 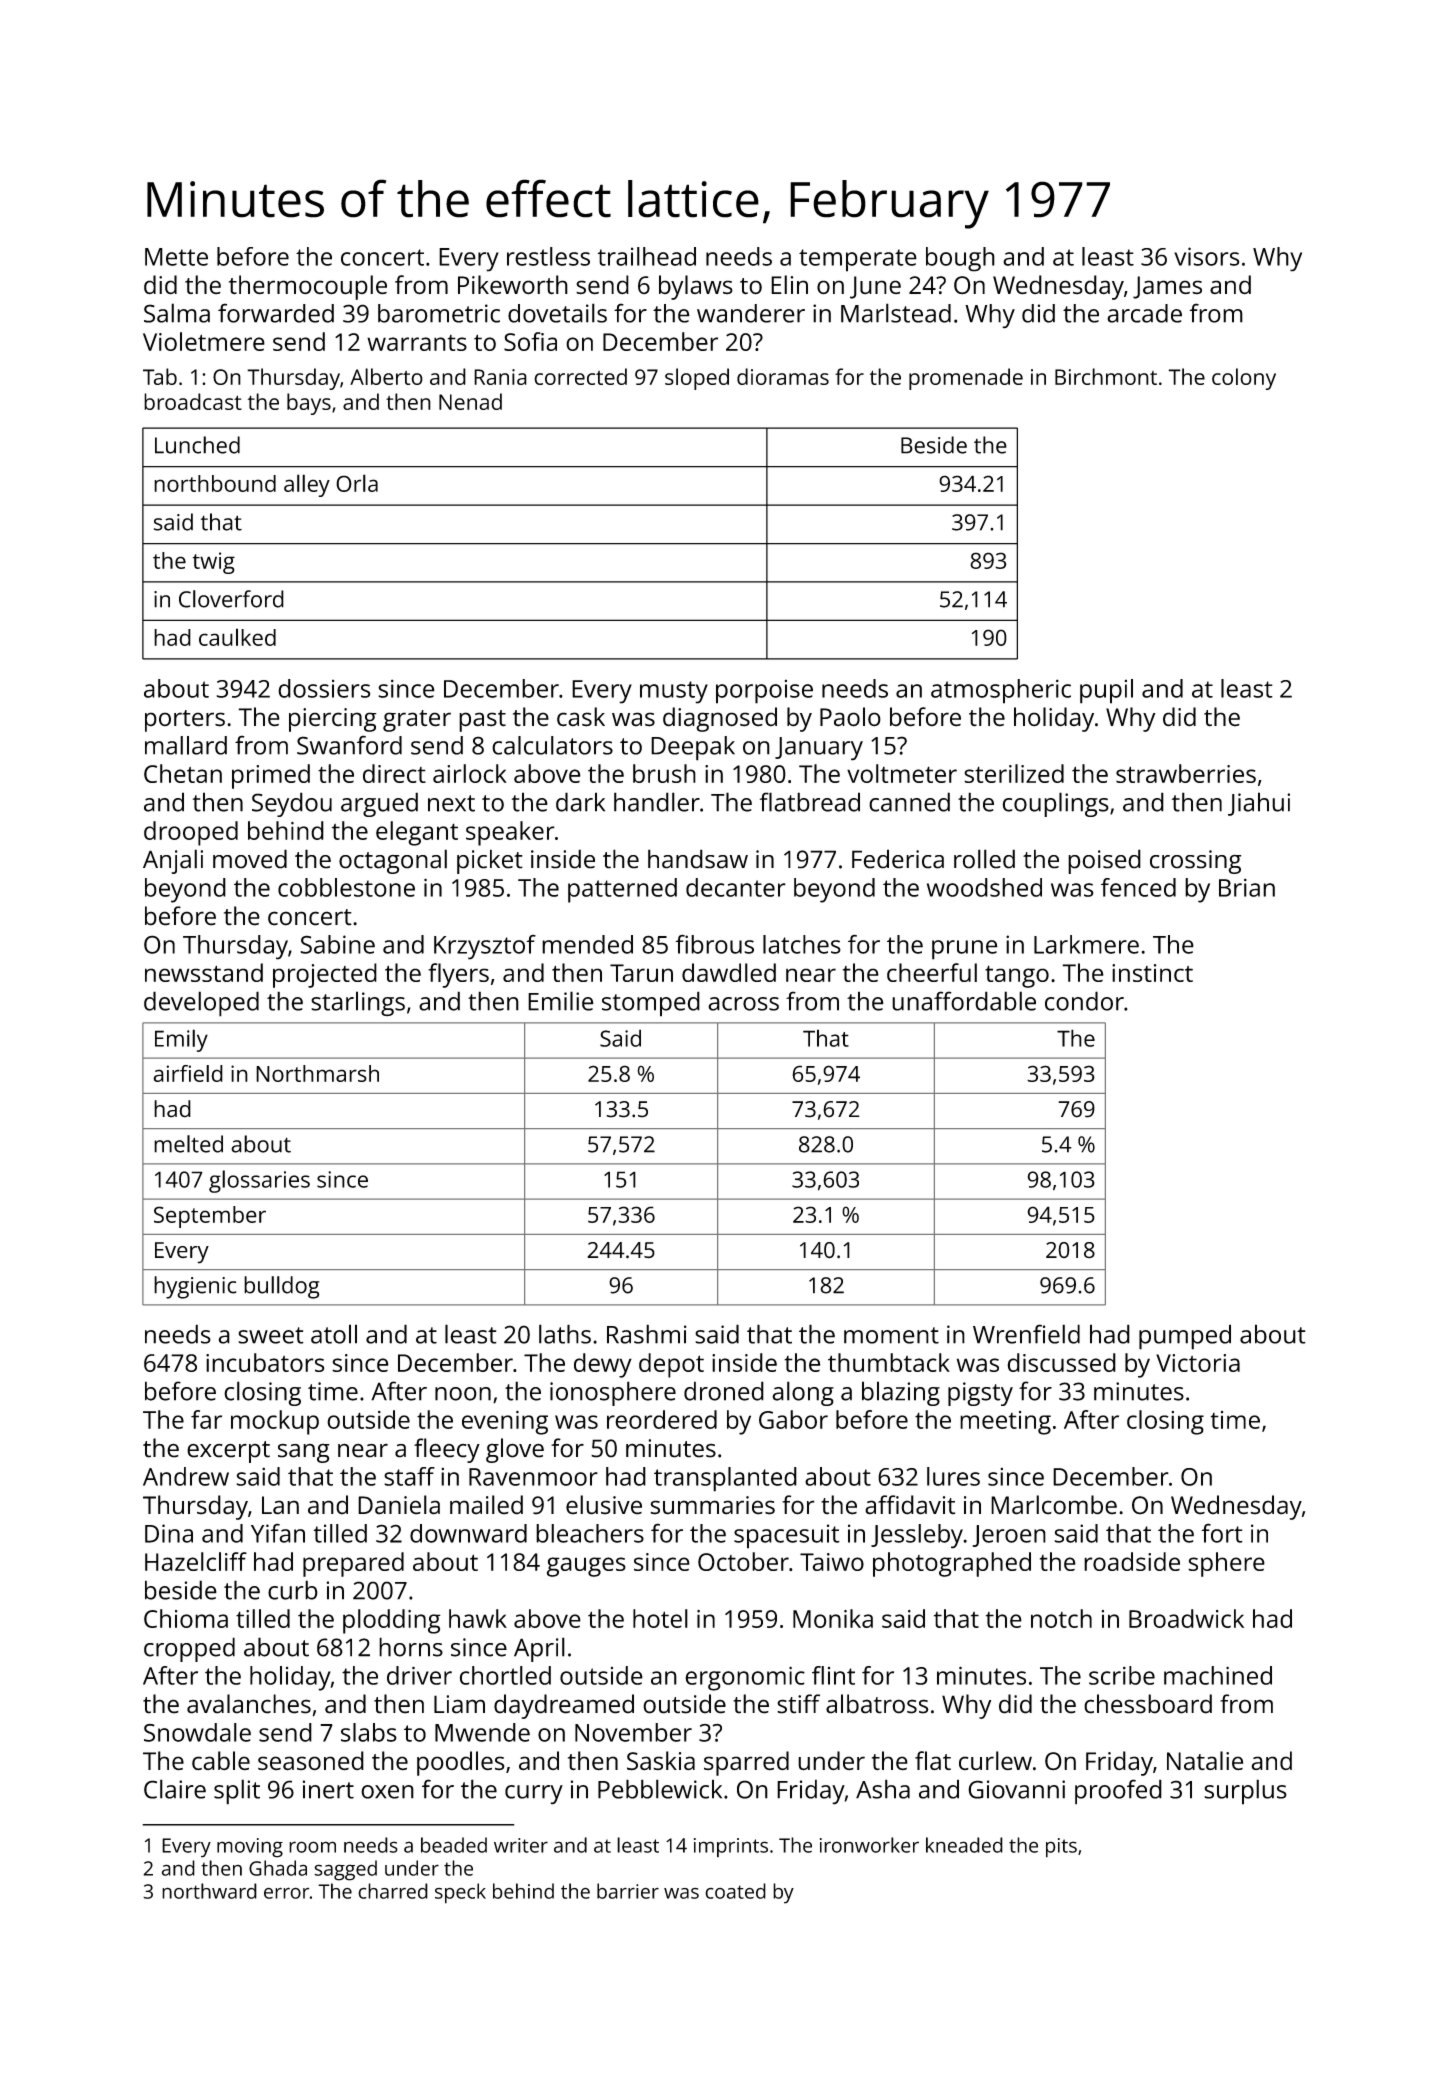 I want to click on Birchmont, so click(x=1106, y=376).
